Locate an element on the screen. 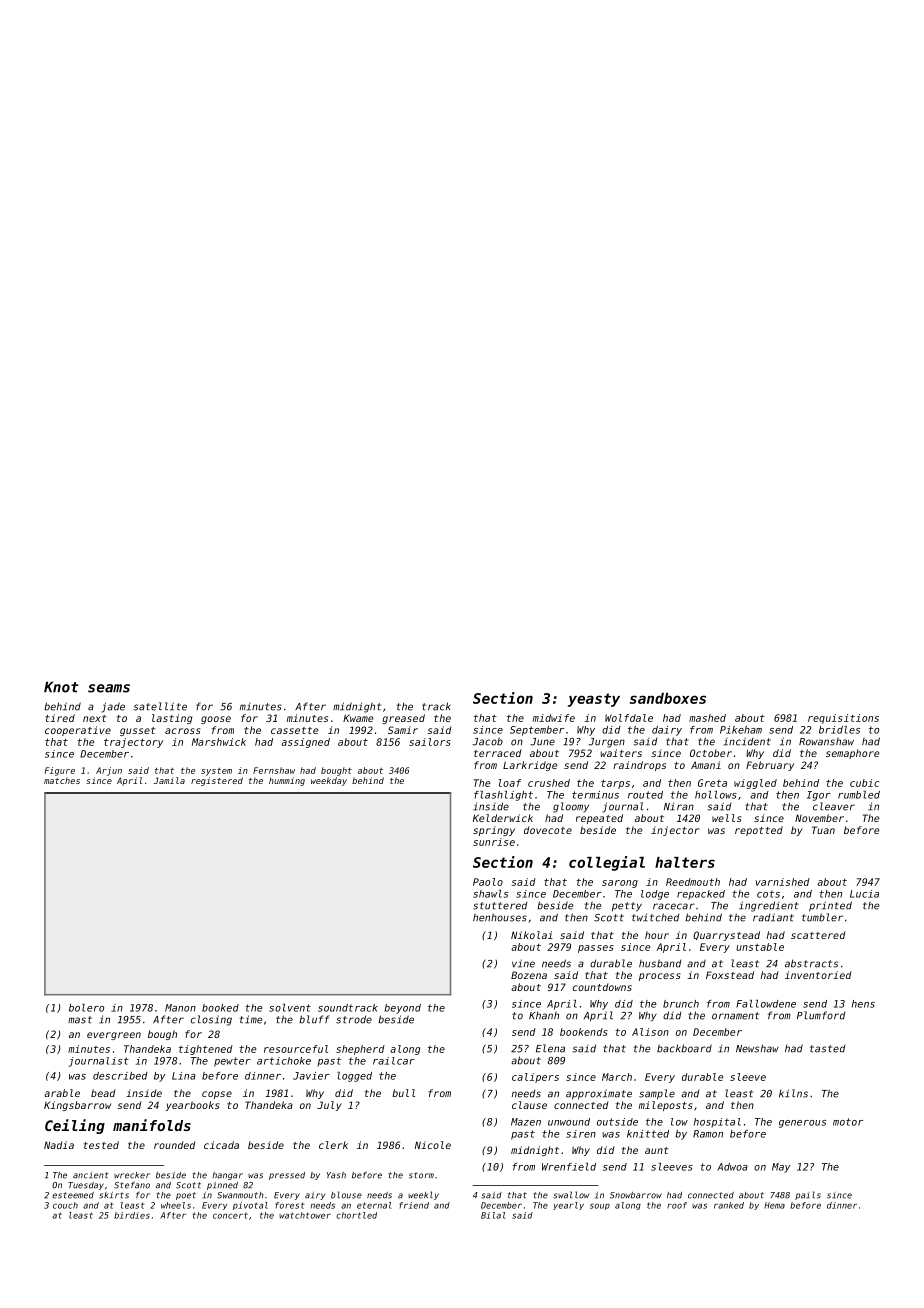  cleaver is located at coordinates (834, 806).
